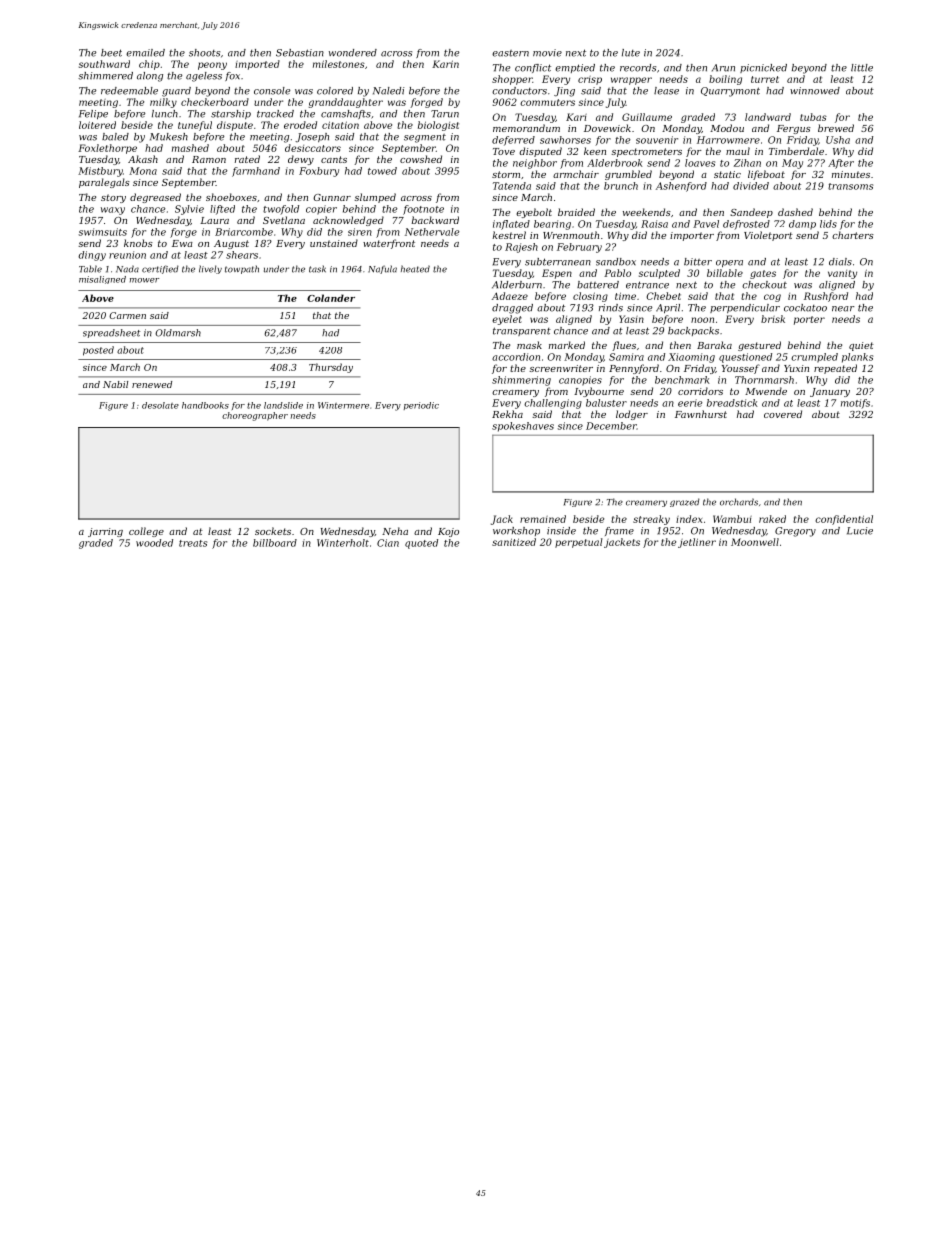 The height and width of the image is (1233, 952). Describe the element at coordinates (732, 403) in the image. I see `breadstick` at that location.
